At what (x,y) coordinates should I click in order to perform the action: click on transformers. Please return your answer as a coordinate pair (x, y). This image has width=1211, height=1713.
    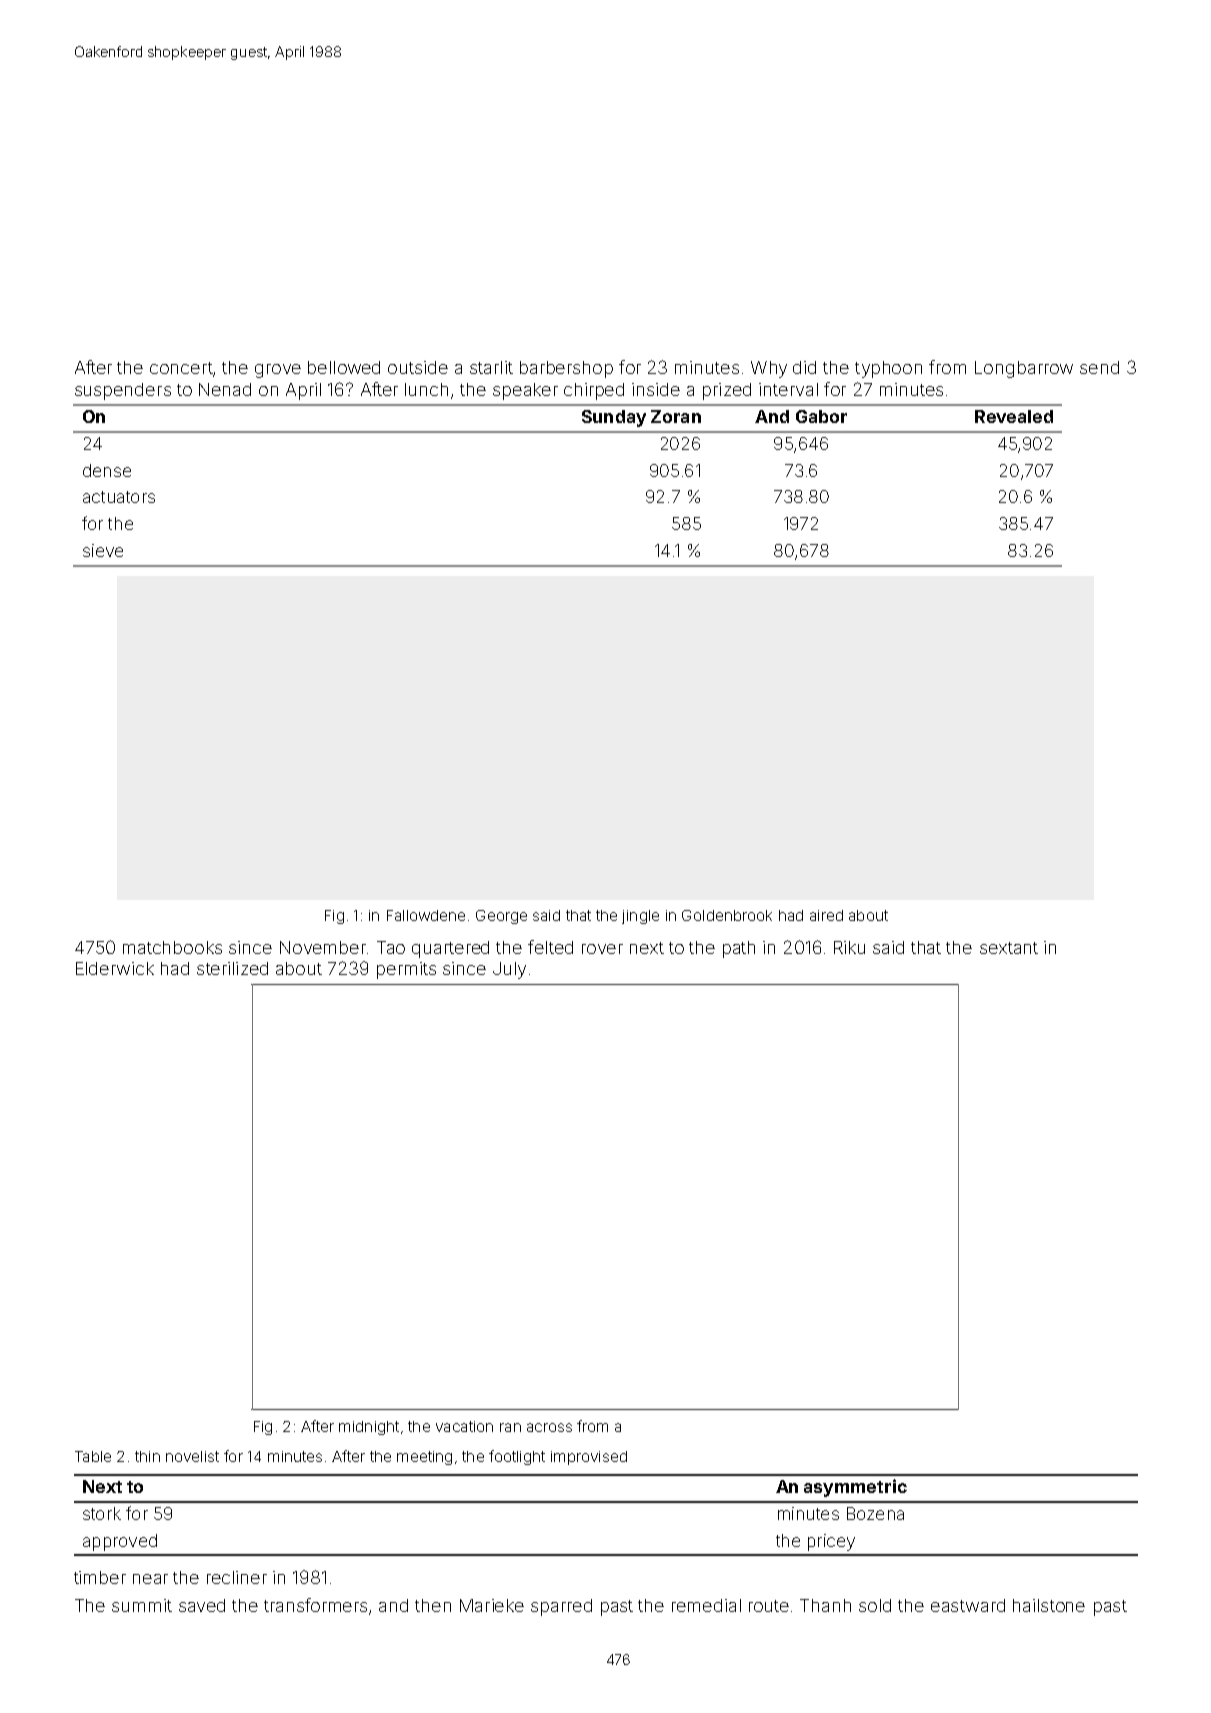
    Looking at the image, I should click on (315, 1605).
